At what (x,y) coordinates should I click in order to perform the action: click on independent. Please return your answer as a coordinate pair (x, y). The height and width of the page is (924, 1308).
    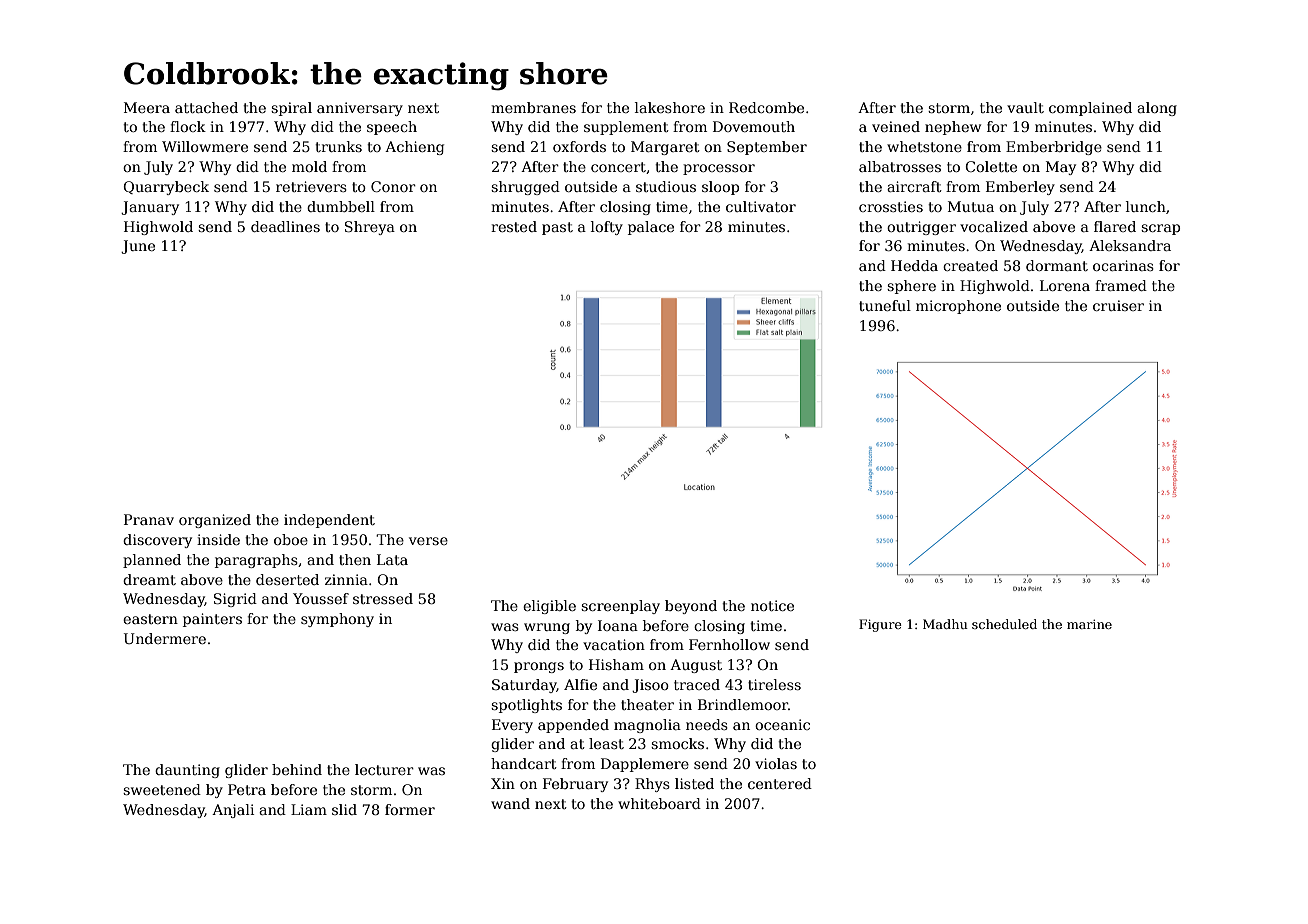
    Looking at the image, I should click on (329, 521).
